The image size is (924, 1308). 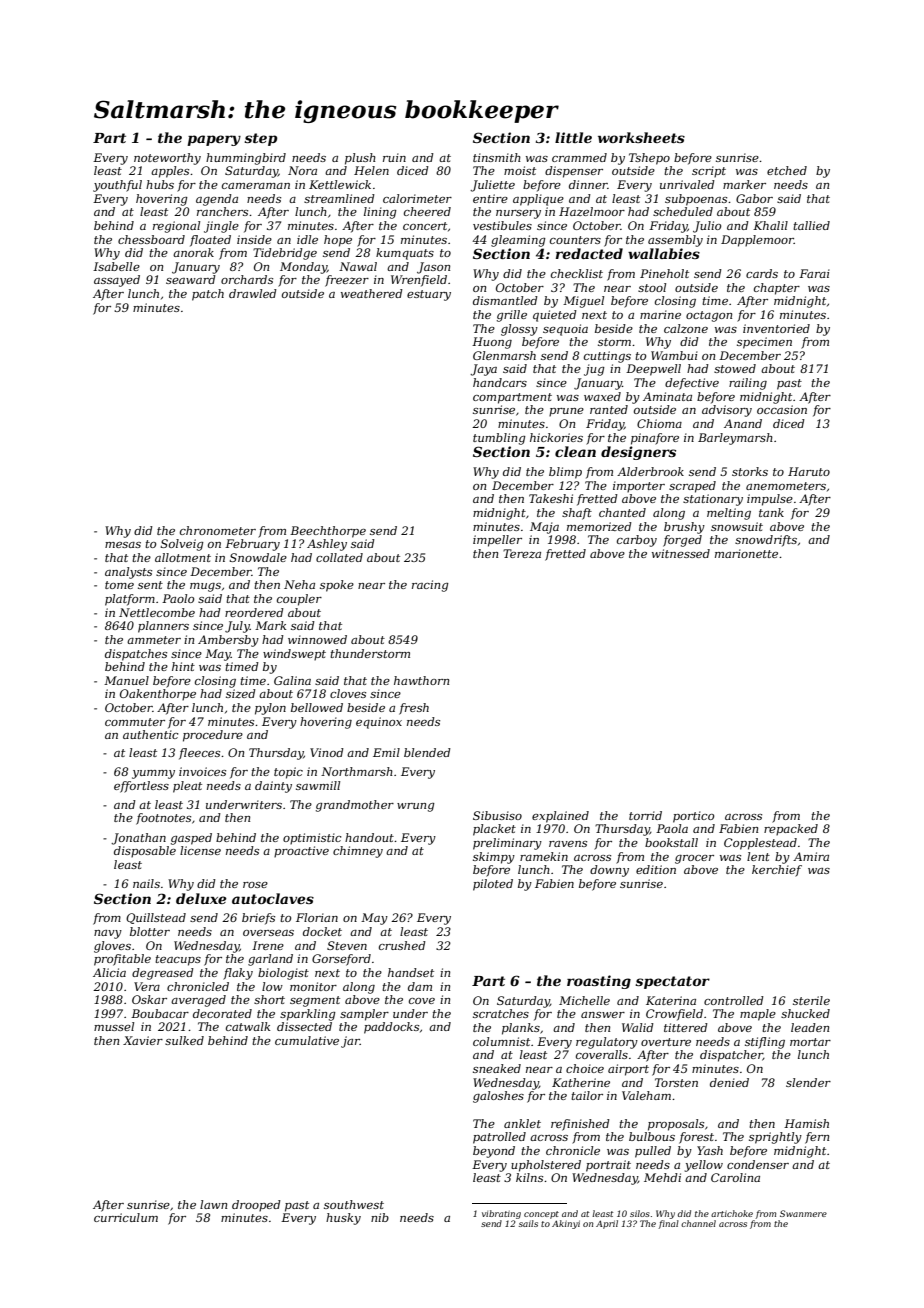 What do you see at coordinates (430, 586) in the screenshot?
I see `racing` at bounding box center [430, 586].
